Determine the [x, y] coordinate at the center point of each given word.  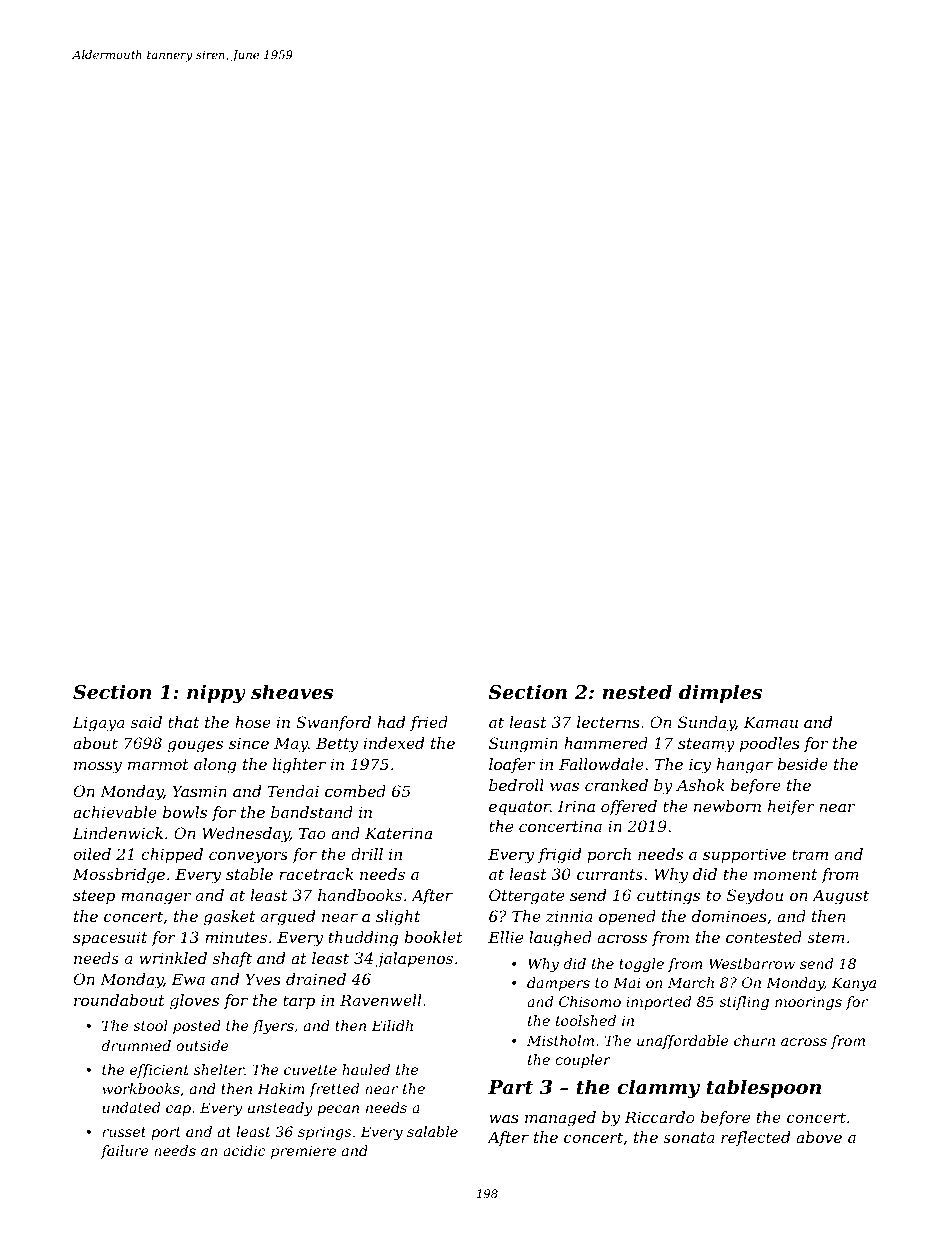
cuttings [668, 897]
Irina [576, 806]
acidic [244, 1150]
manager [156, 898]
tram [810, 854]
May [291, 745]
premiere [303, 1152]
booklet [434, 937]
